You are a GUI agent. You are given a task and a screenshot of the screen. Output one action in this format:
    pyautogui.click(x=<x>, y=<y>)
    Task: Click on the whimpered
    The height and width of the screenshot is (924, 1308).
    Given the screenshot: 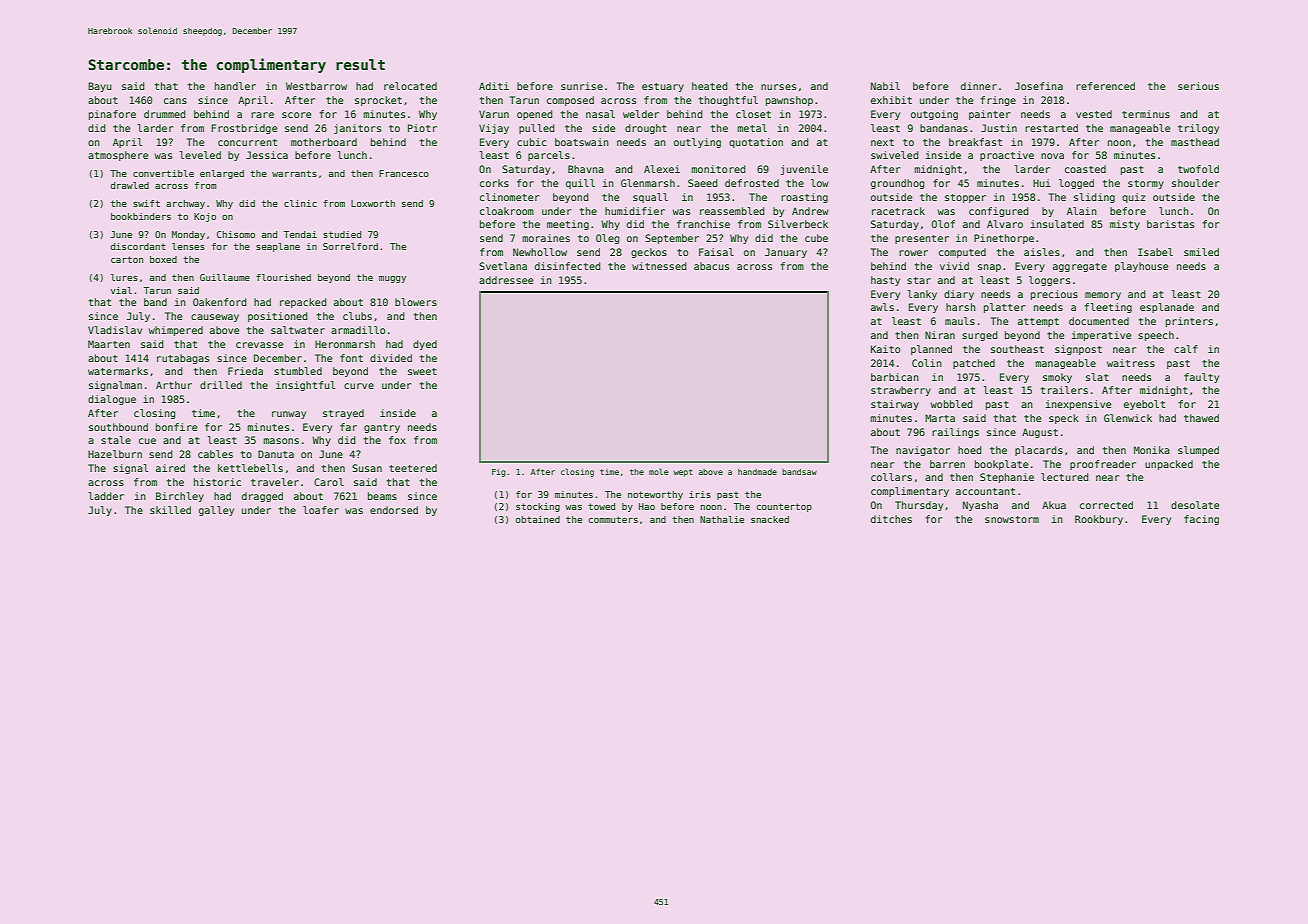 What is the action you would take?
    pyautogui.click(x=176, y=331)
